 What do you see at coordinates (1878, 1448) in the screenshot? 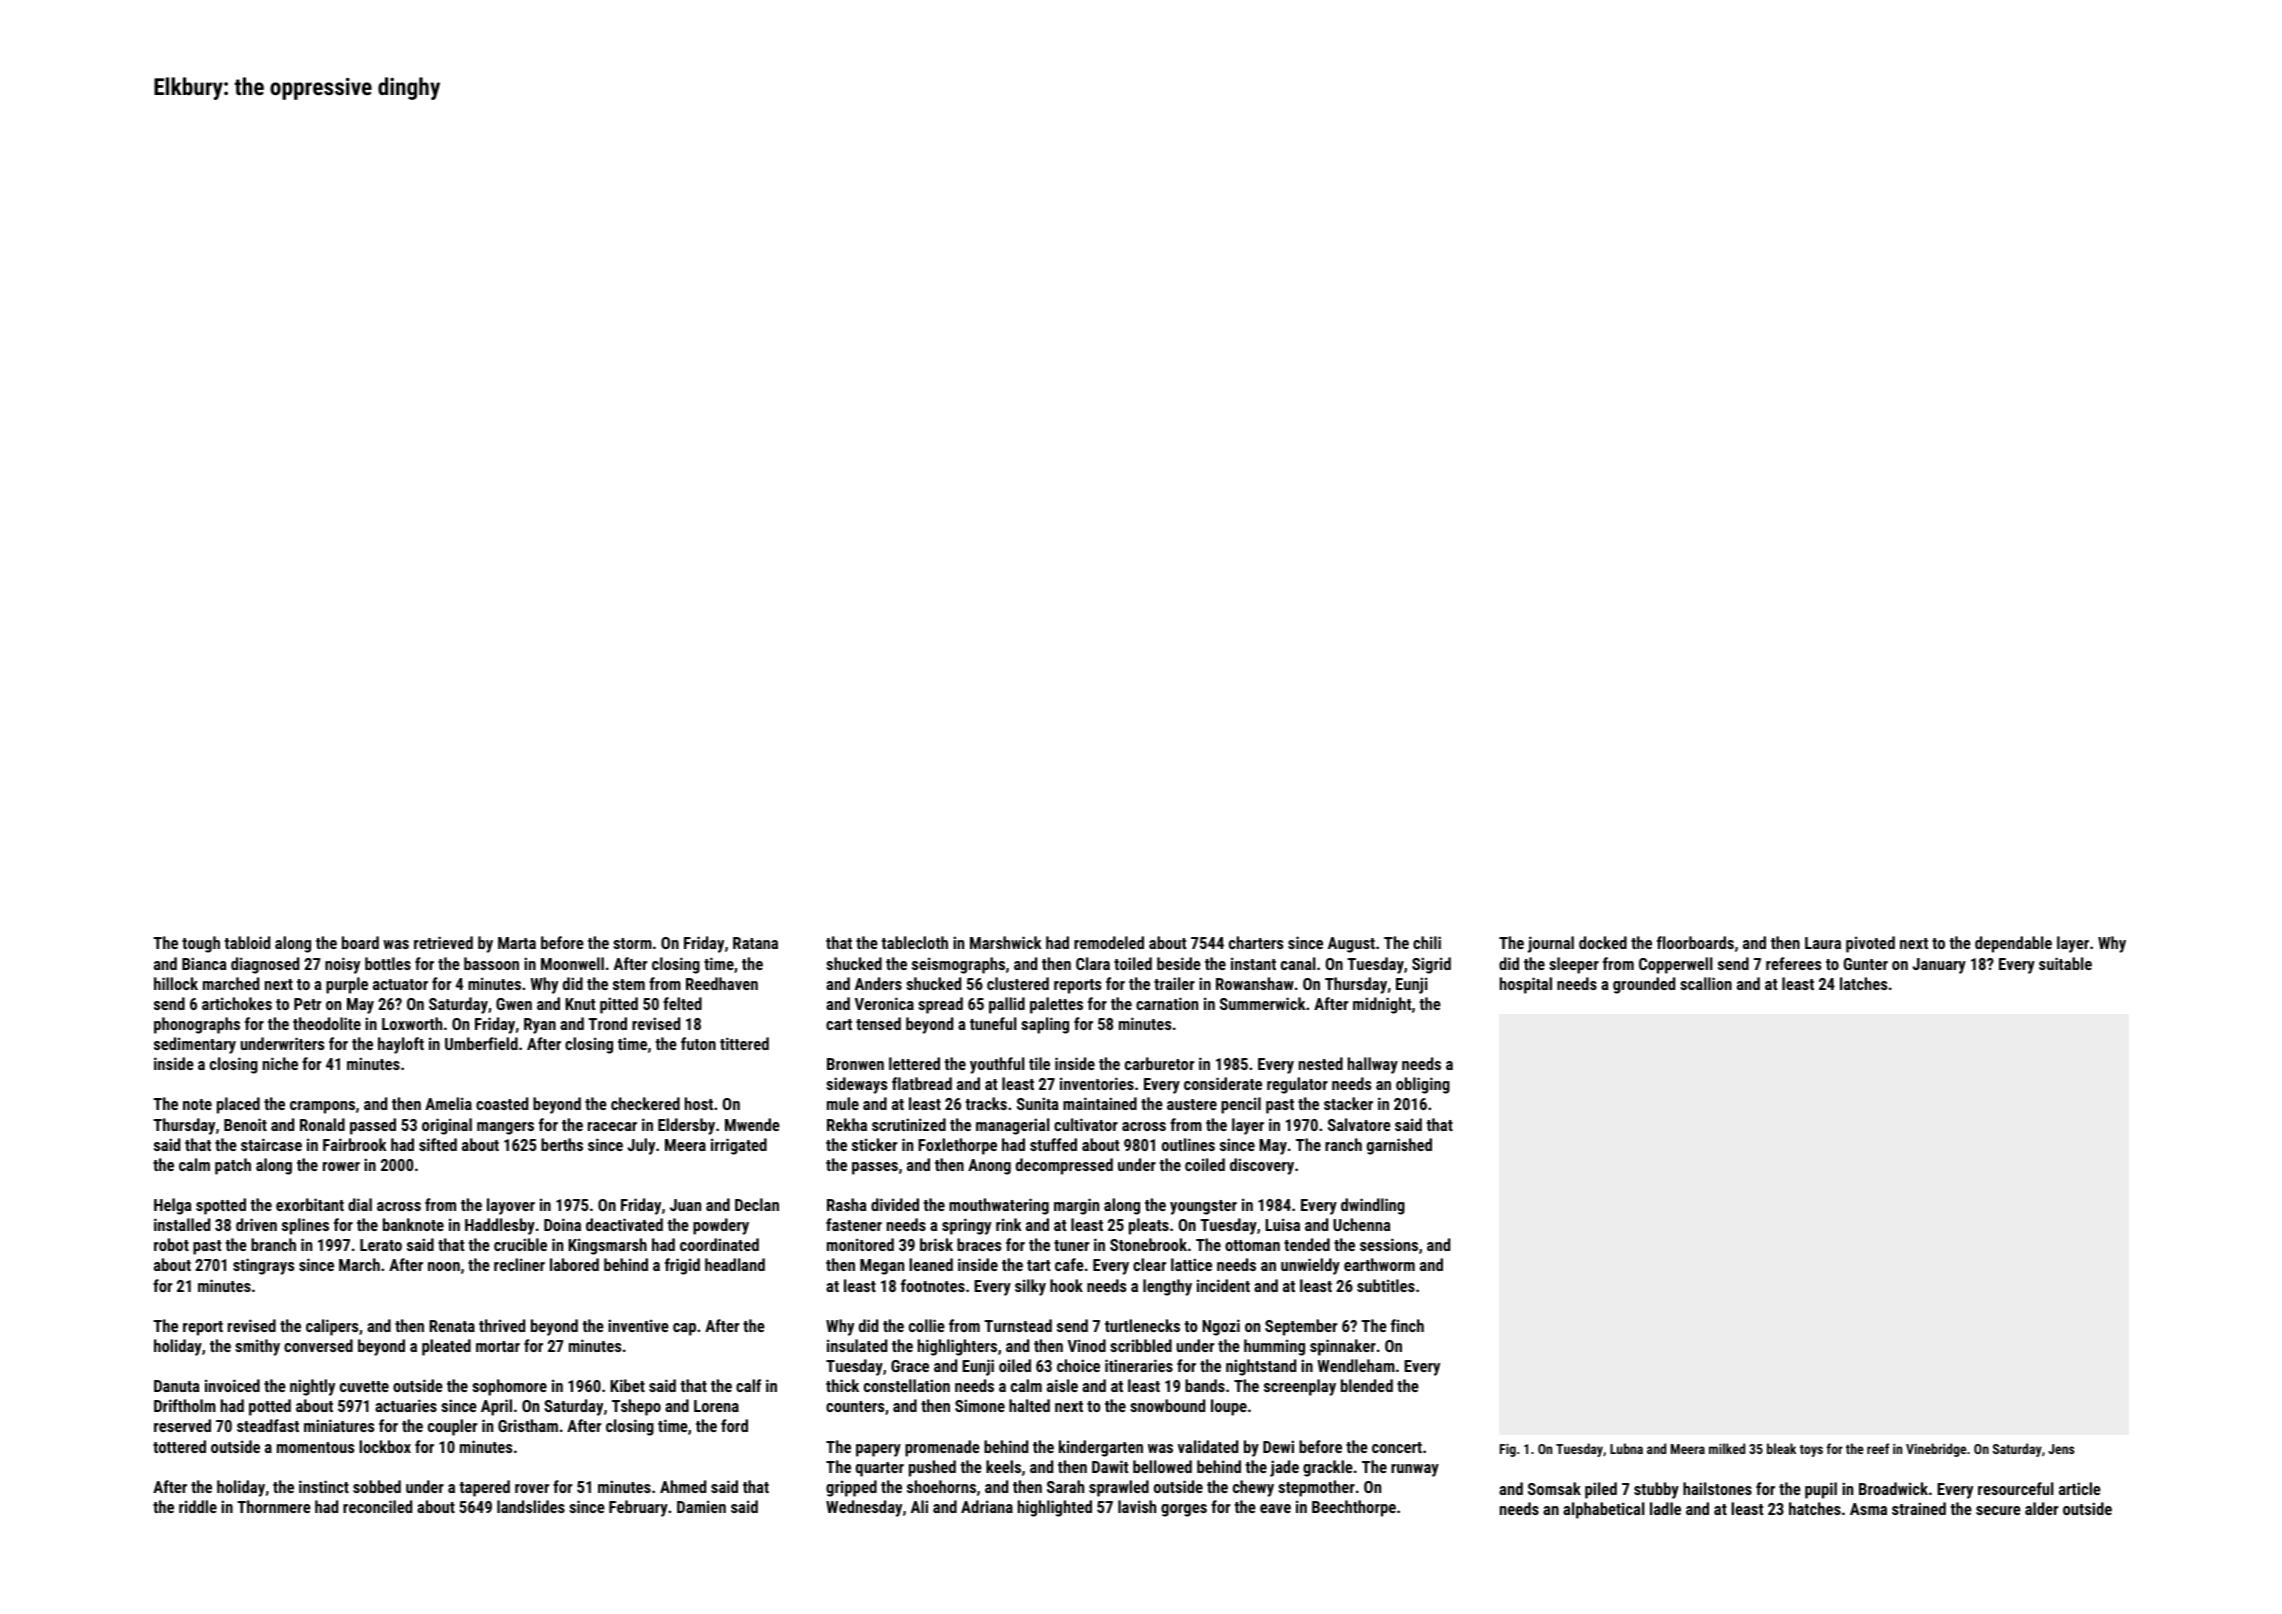
I see `reef` at bounding box center [1878, 1448].
